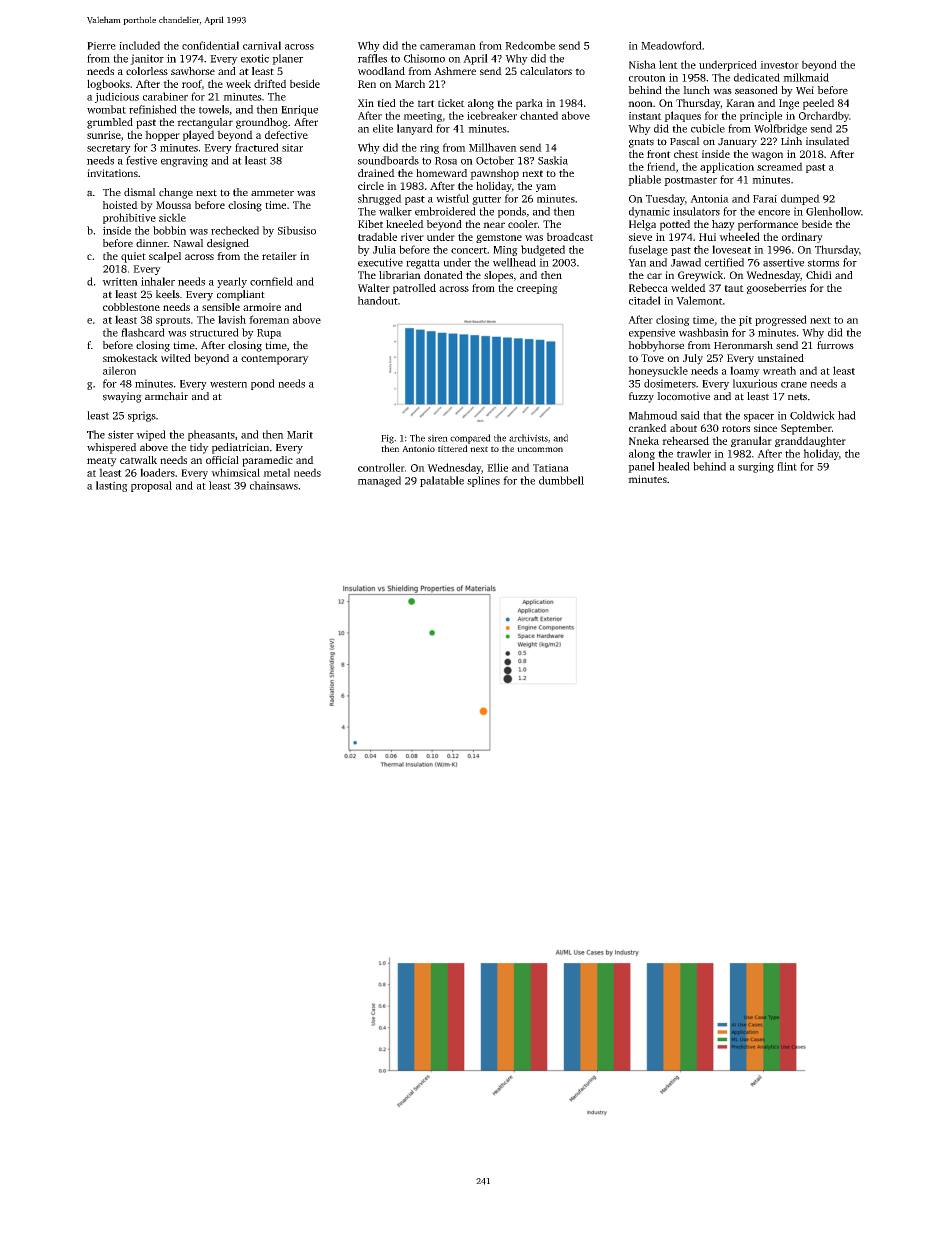 This image has width=952, height=1233. Describe the element at coordinates (671, 45) in the image. I see `Meadowford` at that location.
